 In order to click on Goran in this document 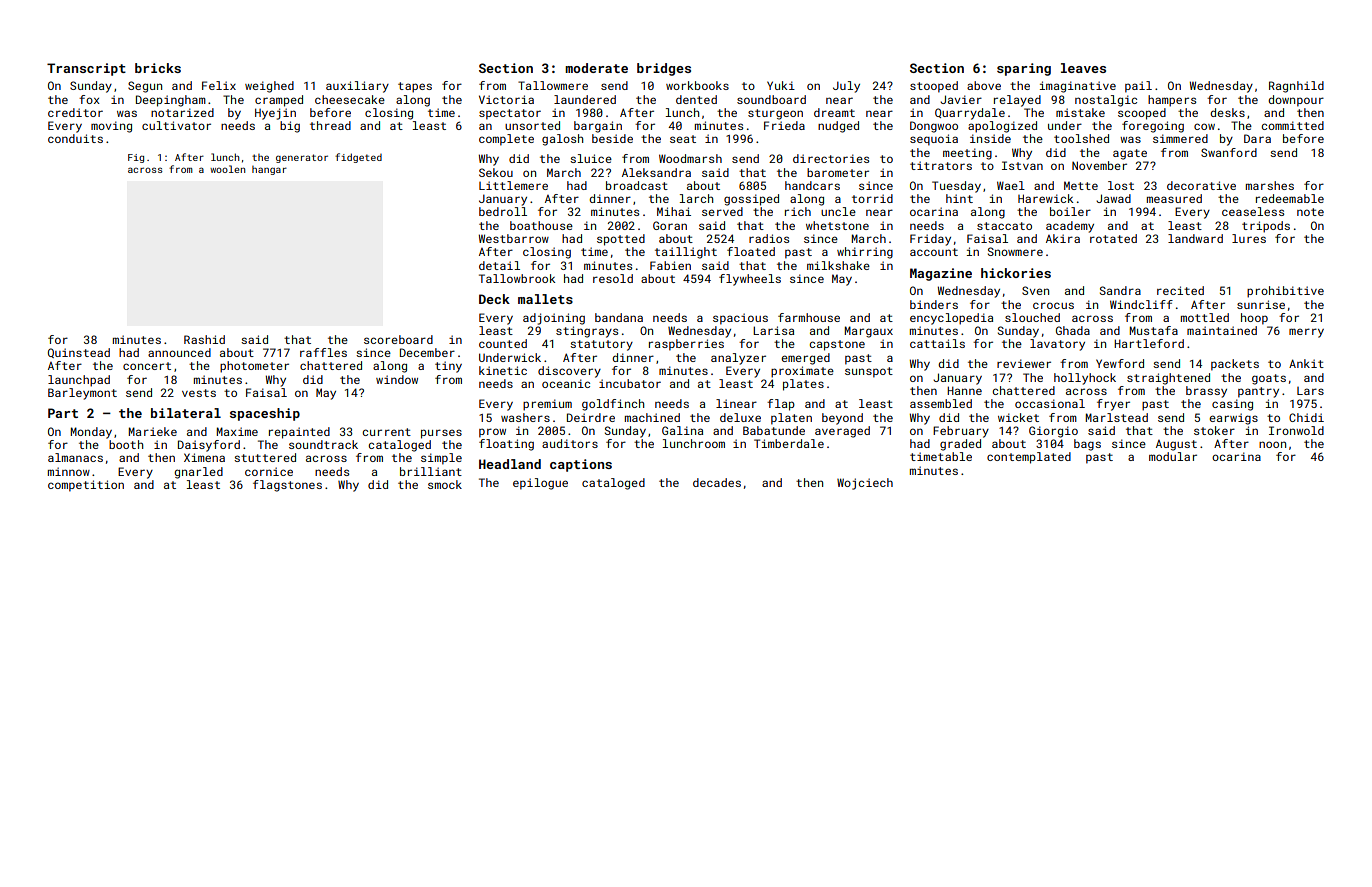, I will do `click(670, 225)`.
